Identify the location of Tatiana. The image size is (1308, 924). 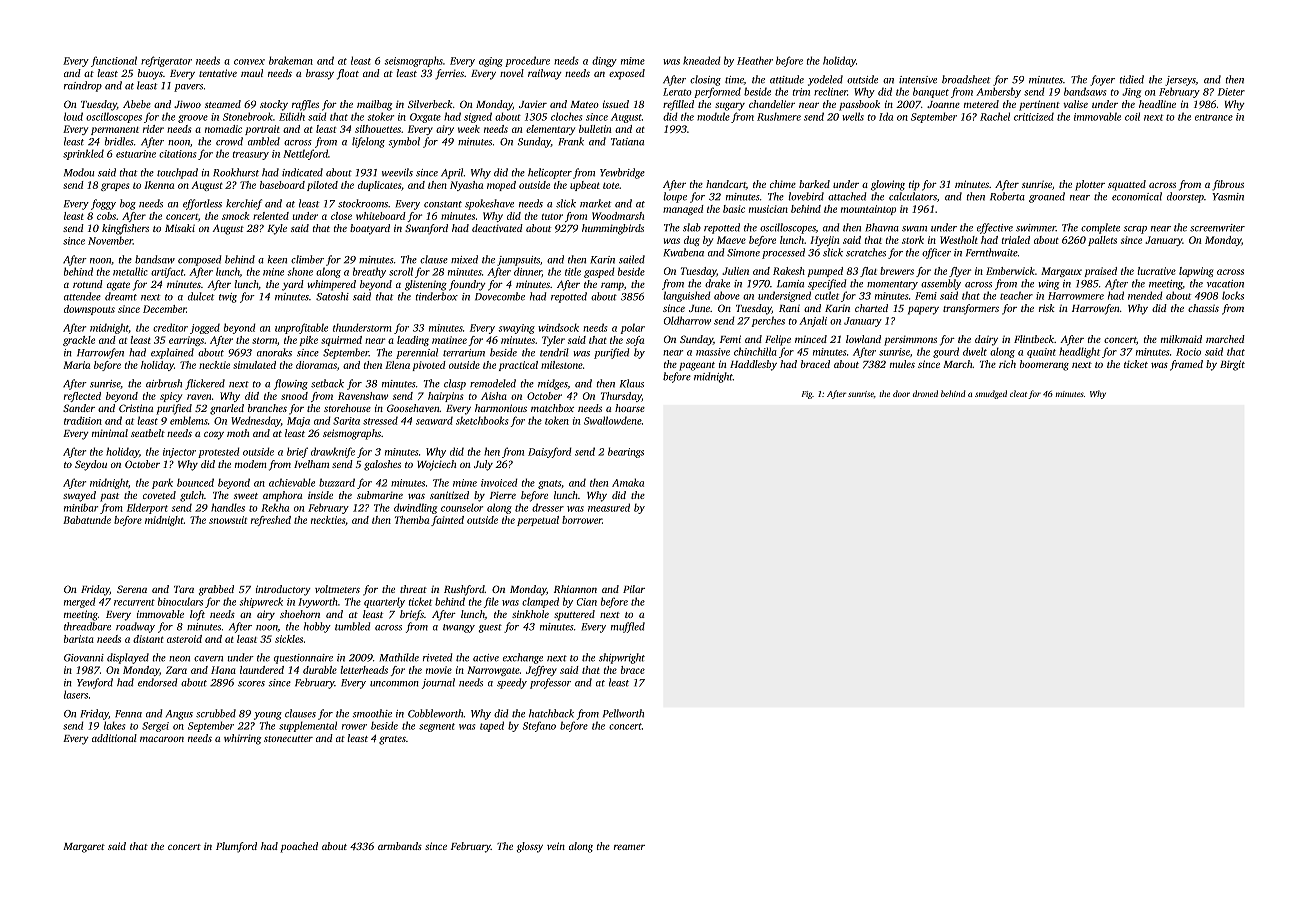
(627, 142).
